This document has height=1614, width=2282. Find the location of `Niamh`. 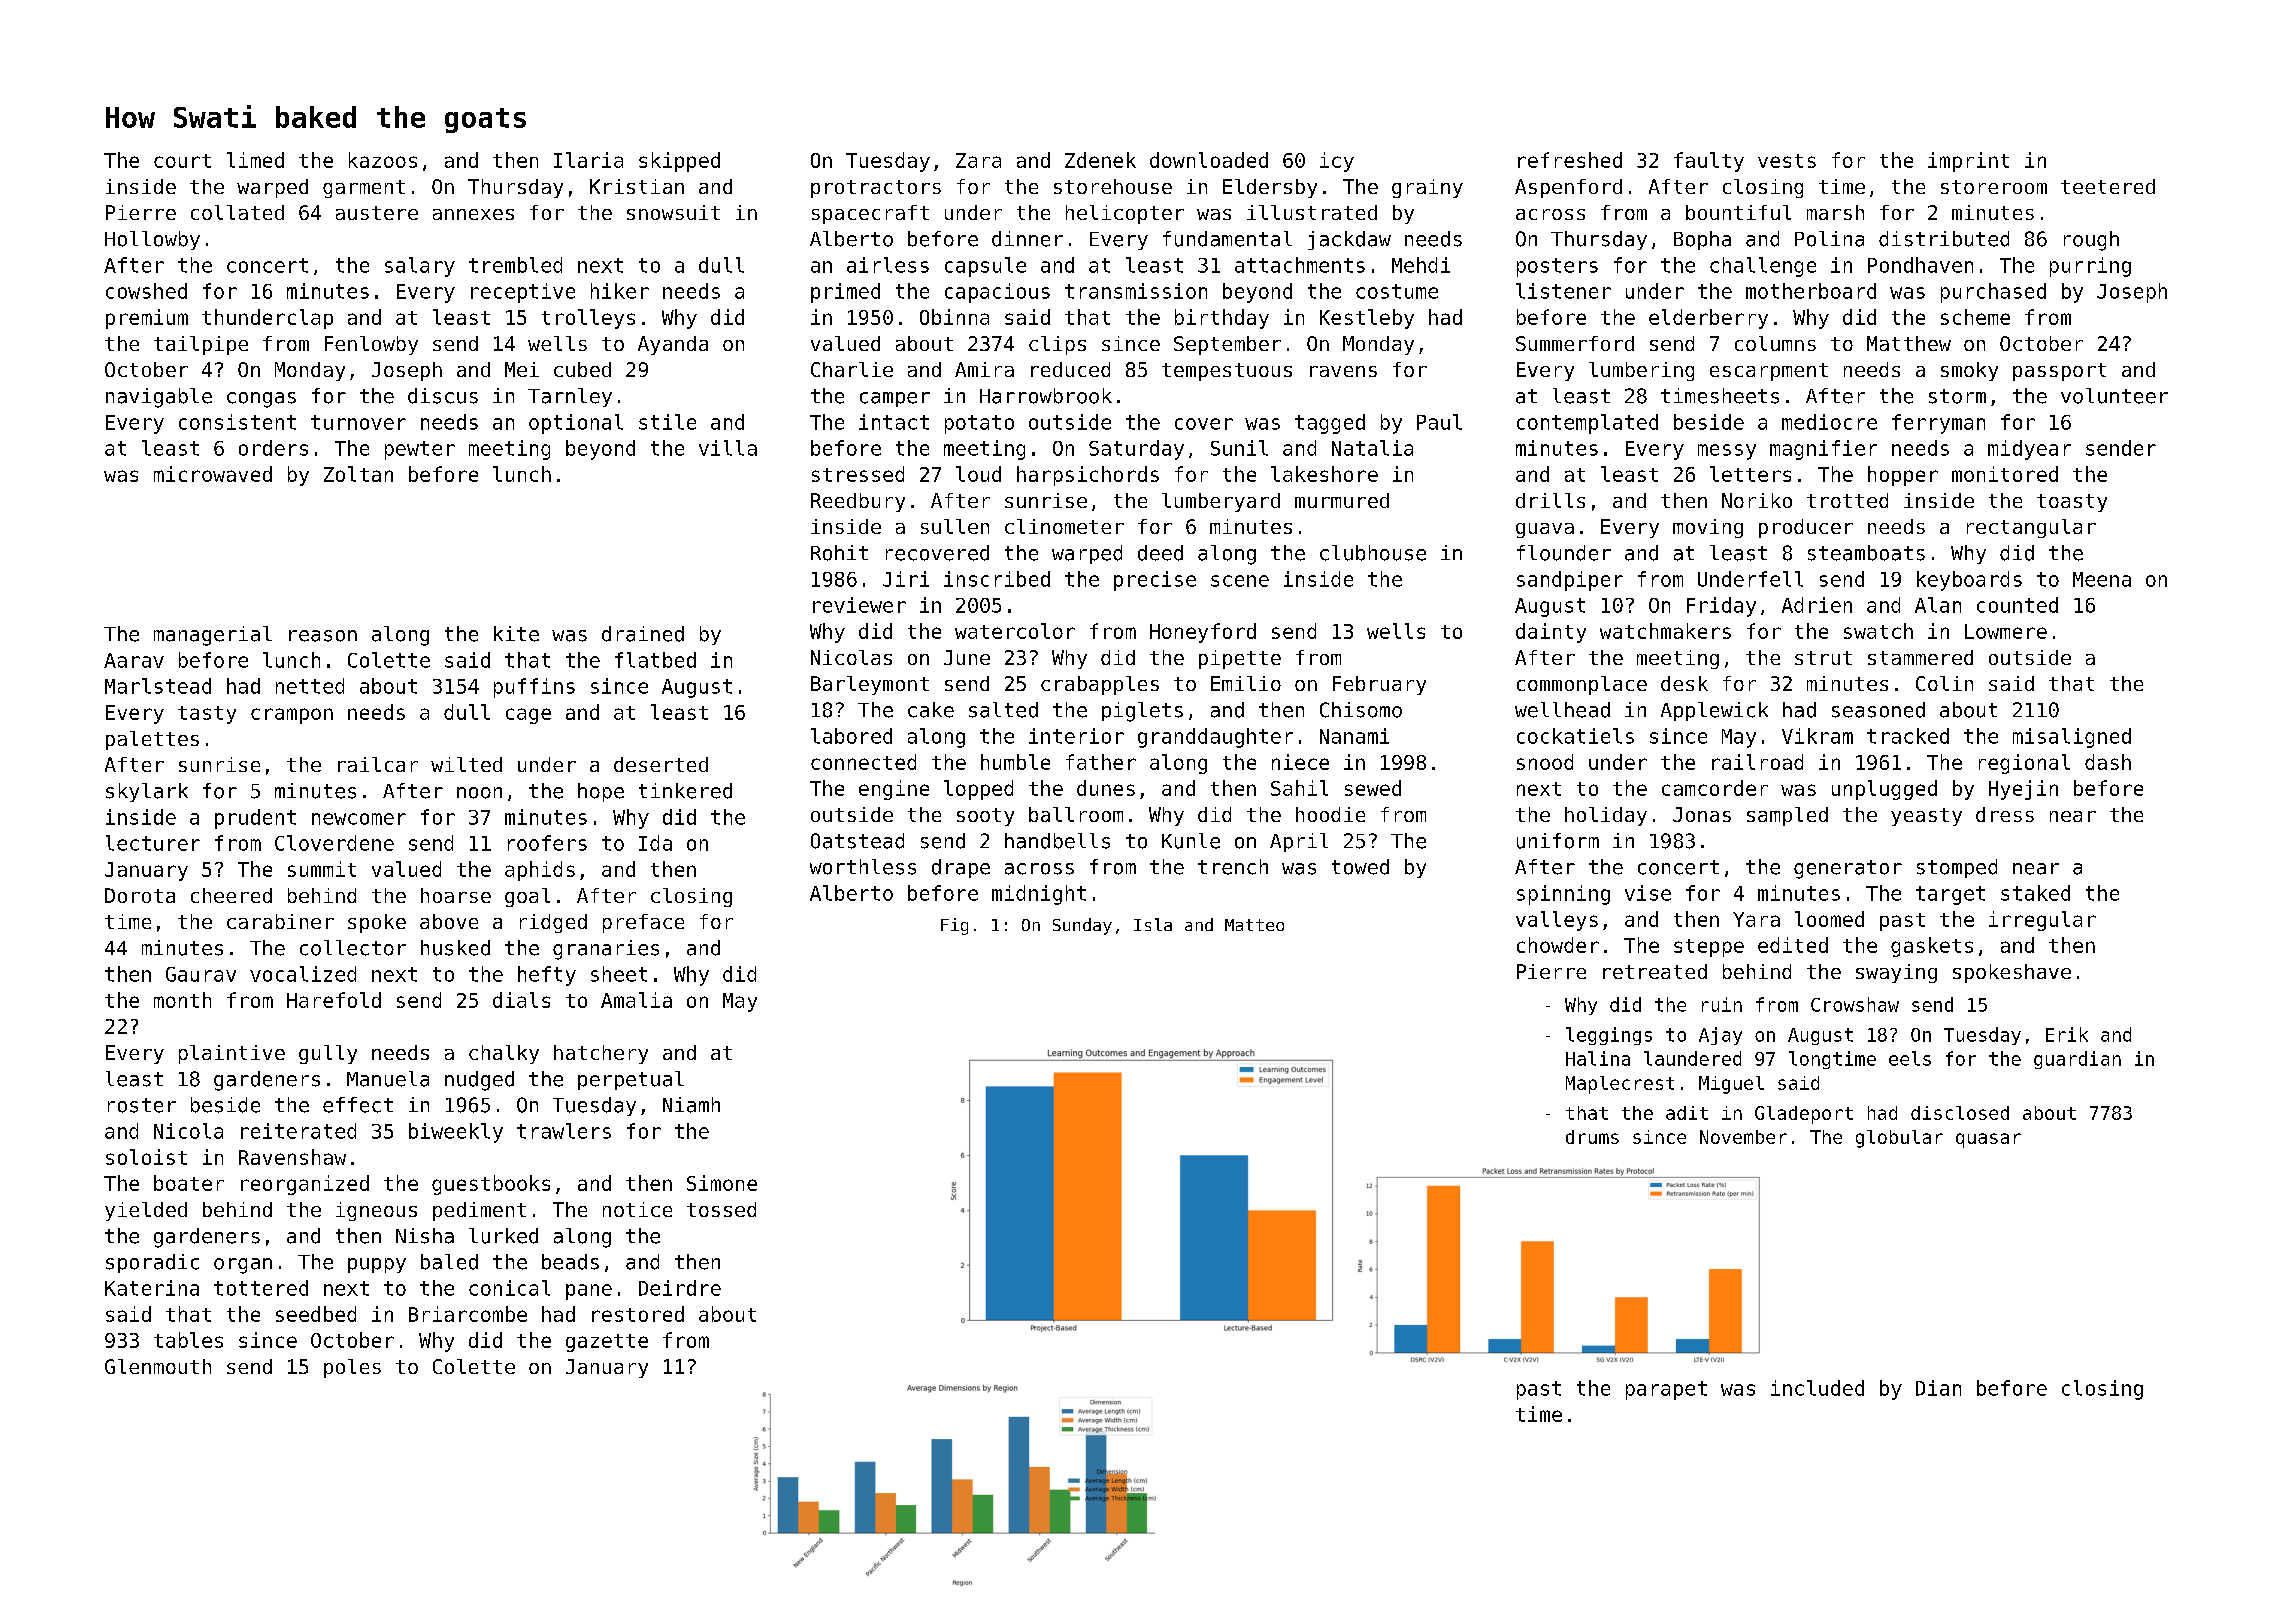

Niamh is located at coordinates (691, 1105).
